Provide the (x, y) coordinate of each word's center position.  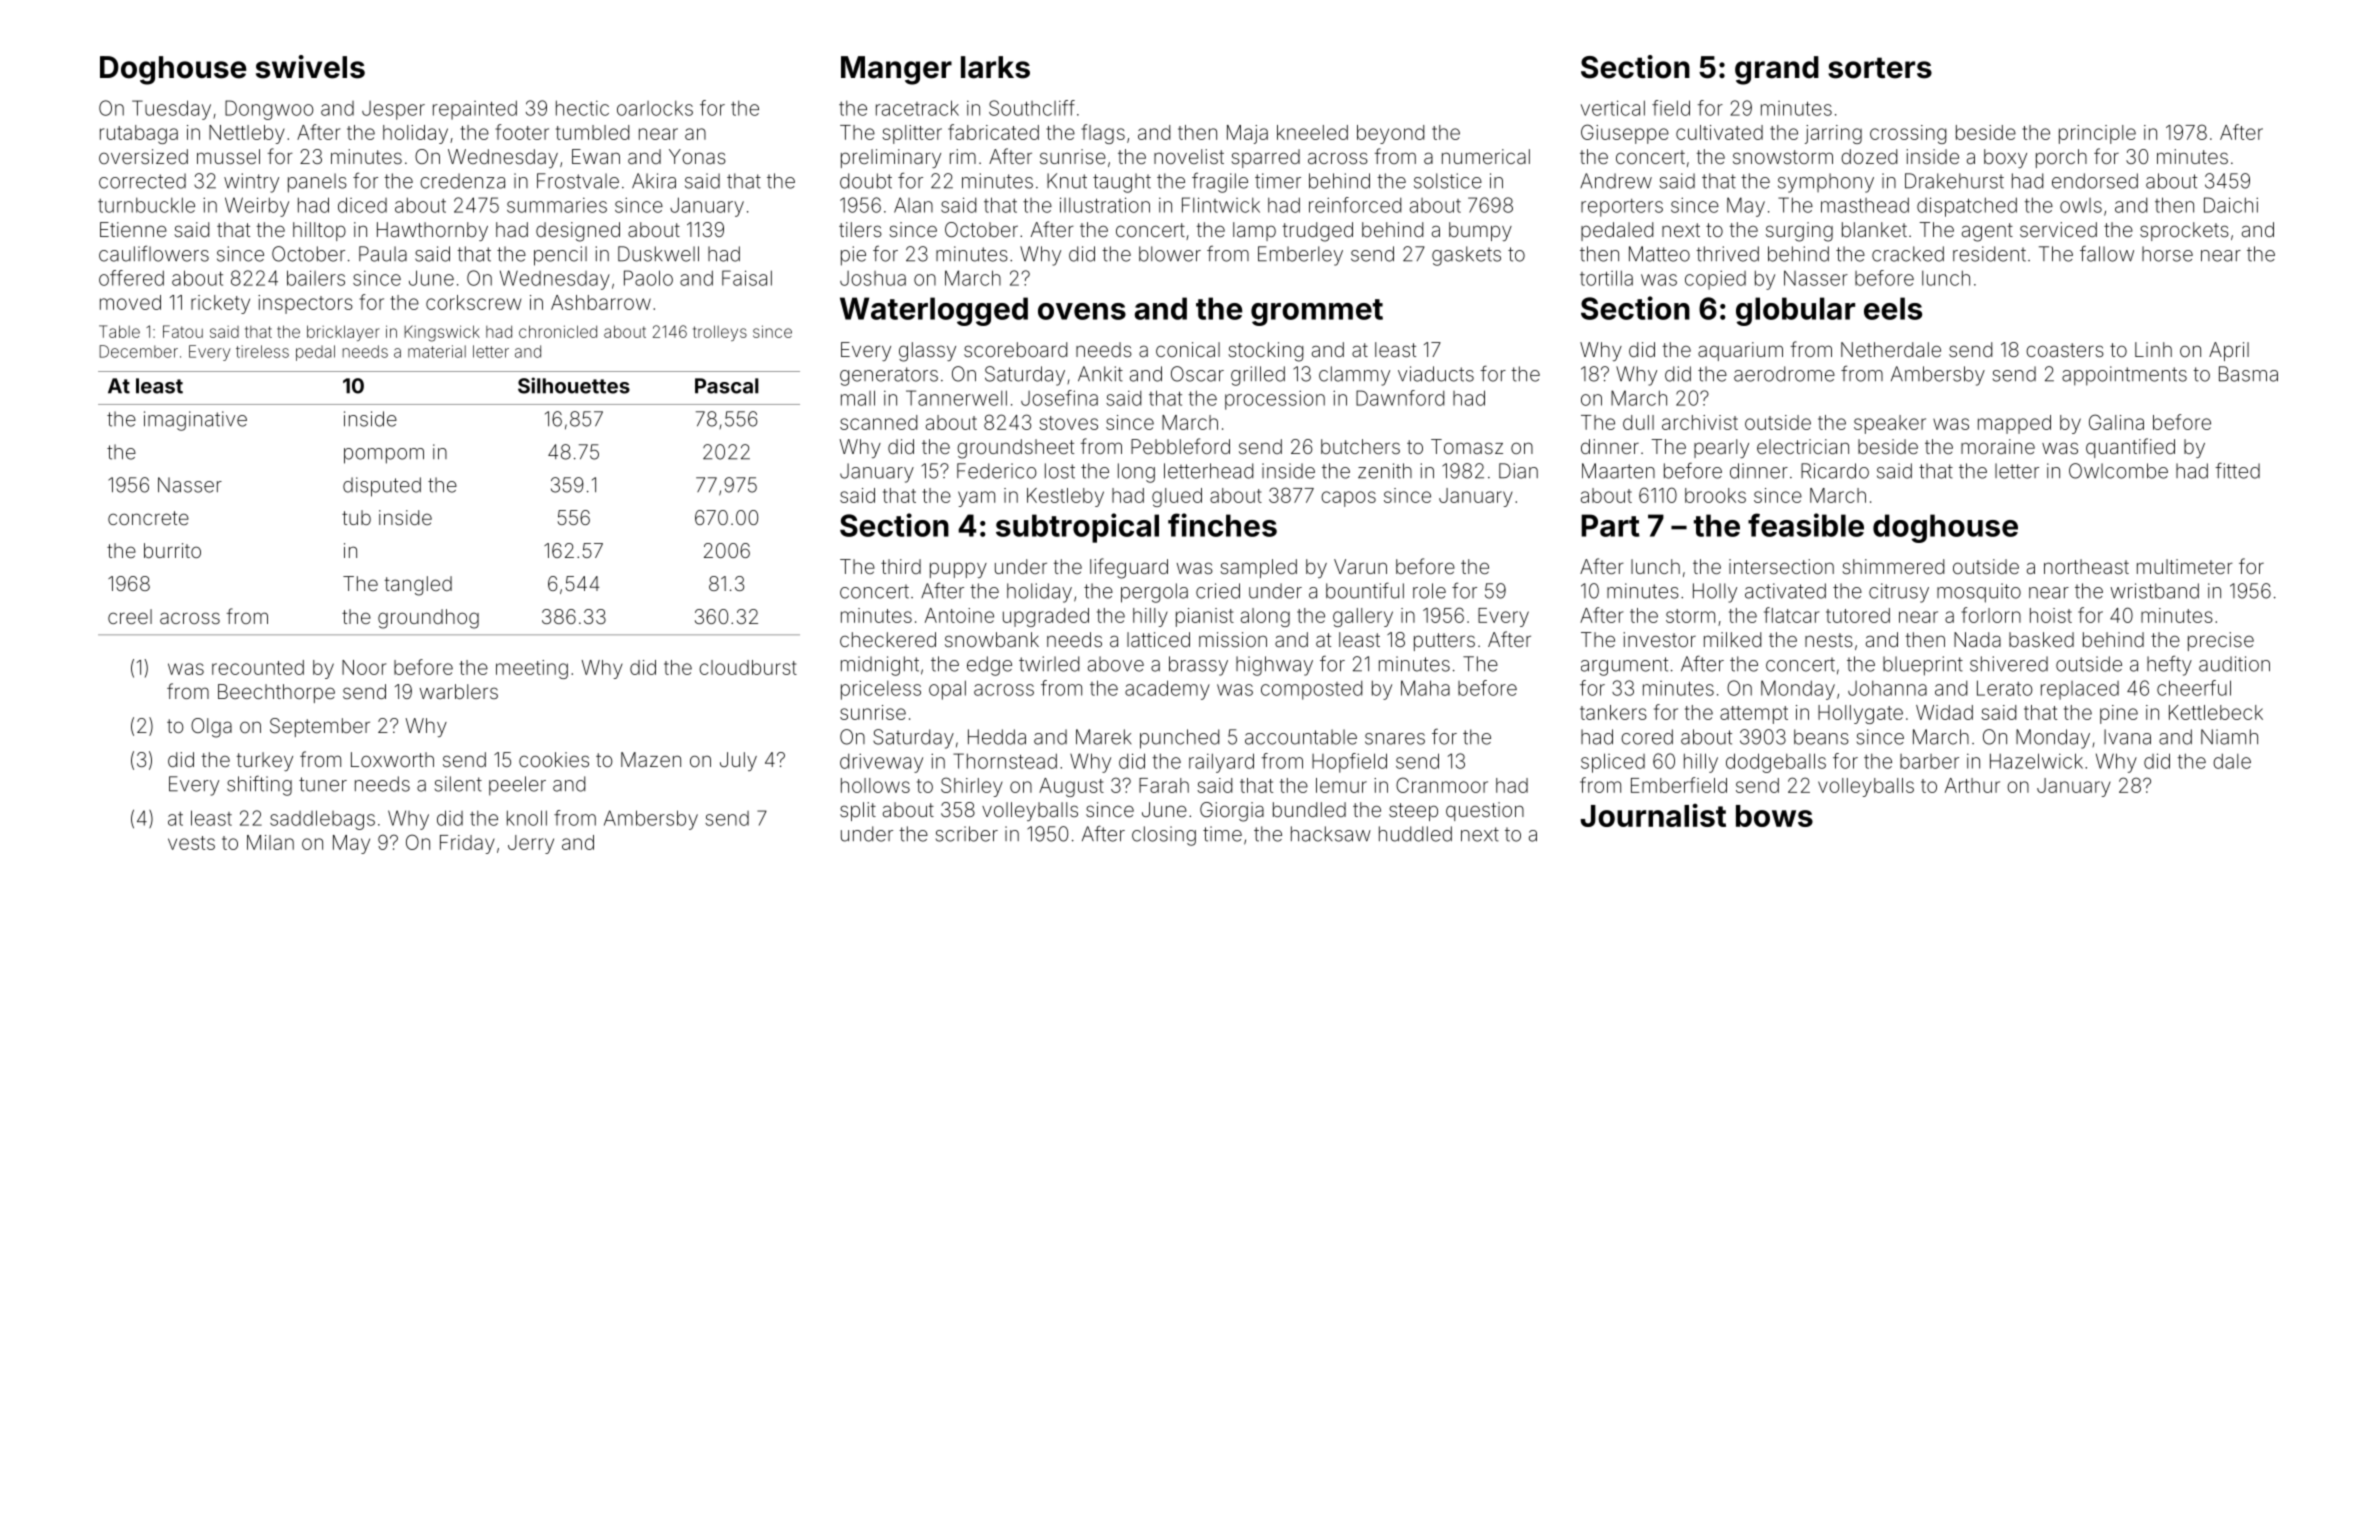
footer (522, 132)
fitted (2237, 470)
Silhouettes (574, 385)
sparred (1265, 158)
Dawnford (1400, 398)
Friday (467, 844)
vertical (1613, 108)
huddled (1415, 834)
